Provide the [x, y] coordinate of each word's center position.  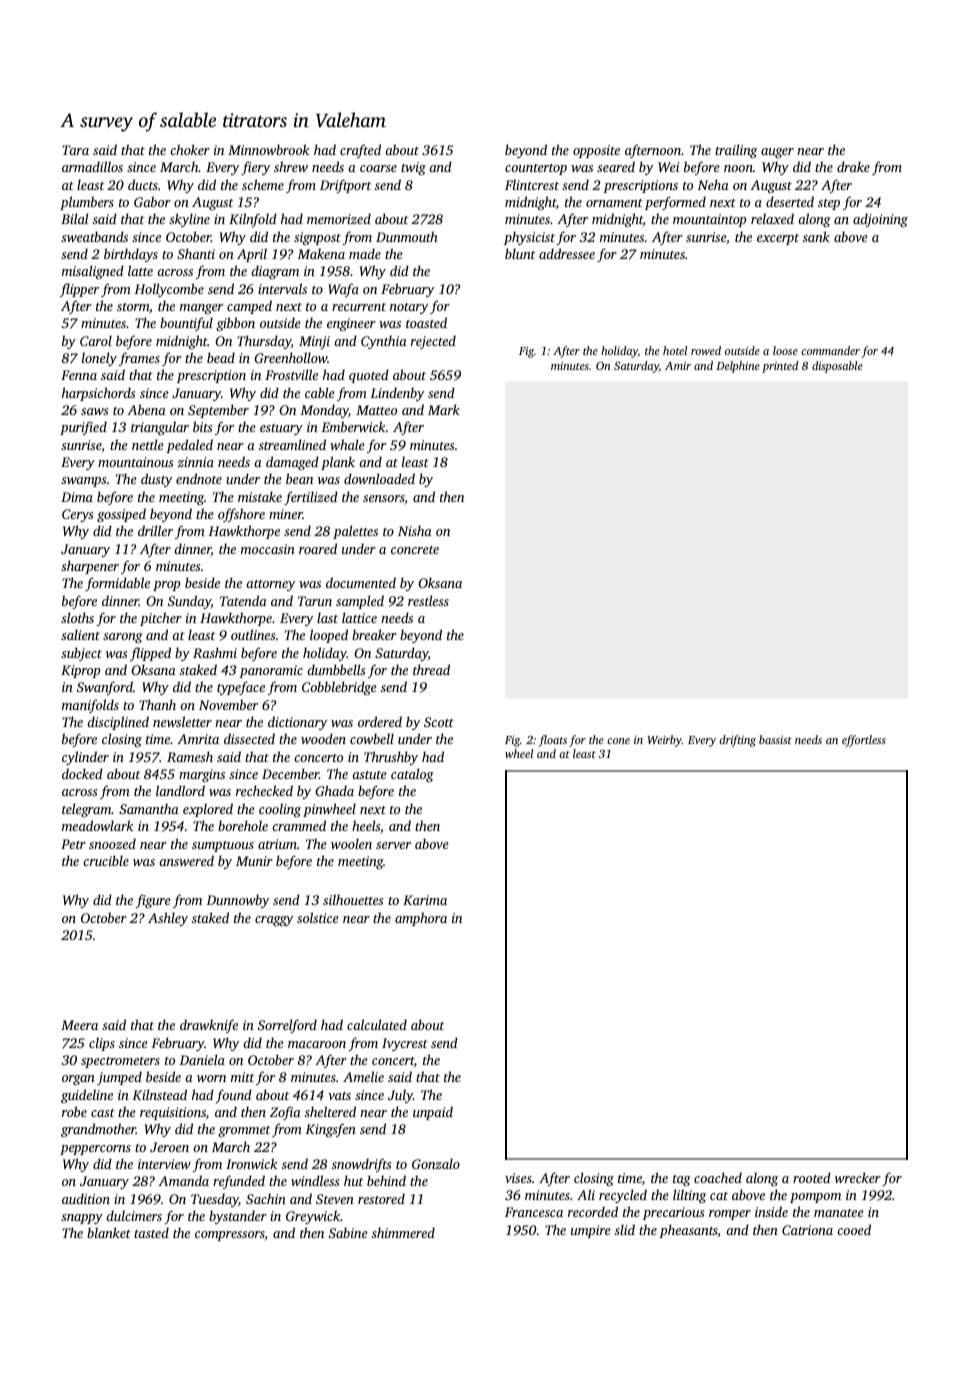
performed [675, 203]
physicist [529, 238]
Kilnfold [253, 220]
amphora [421, 919]
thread [431, 669]
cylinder [85, 758]
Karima [425, 900]
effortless [864, 741]
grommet [244, 1131]
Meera [79, 1025]
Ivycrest [405, 1044]
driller [155, 530]
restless [428, 600]
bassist [775, 739]
